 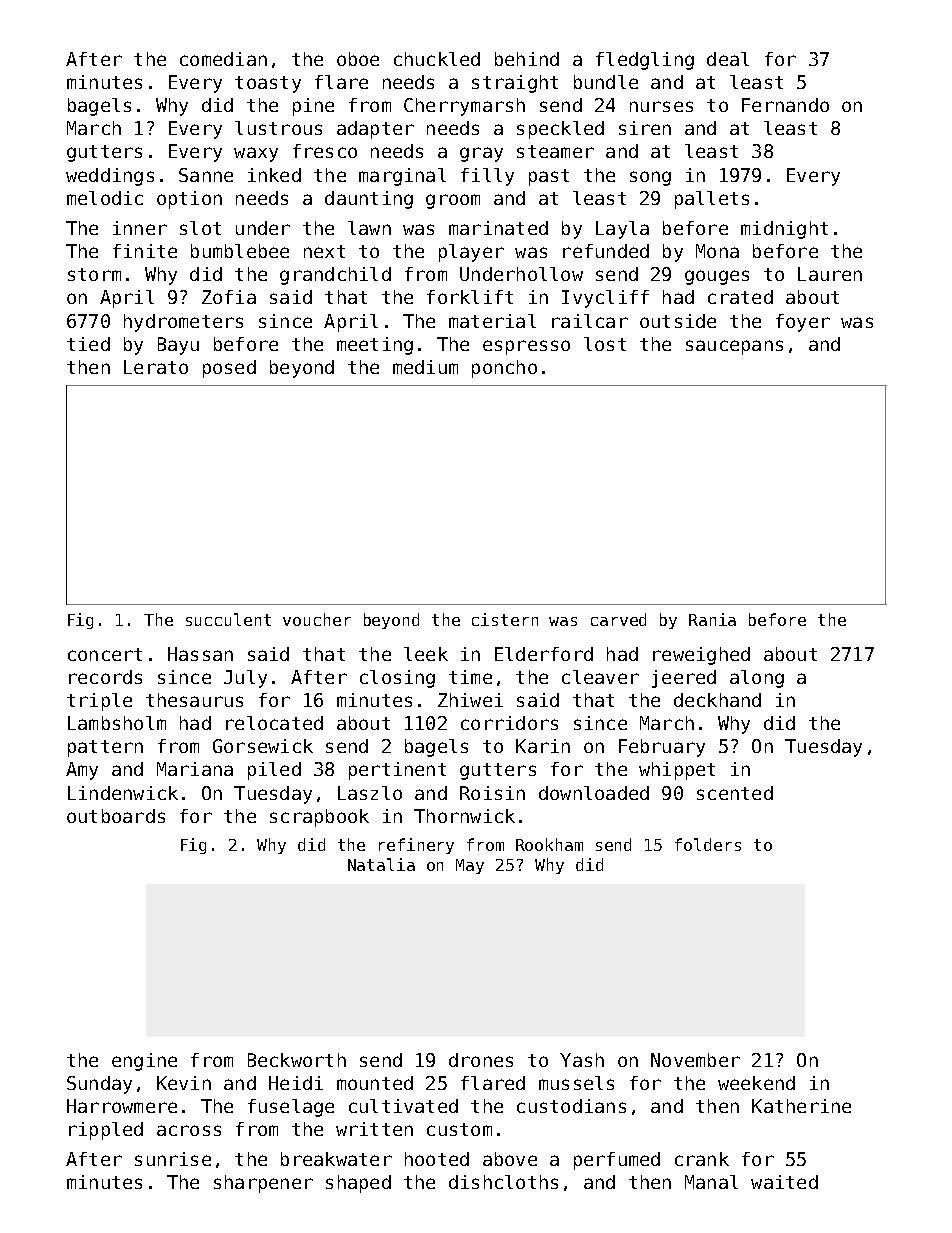 I want to click on outboards, so click(x=116, y=816).
